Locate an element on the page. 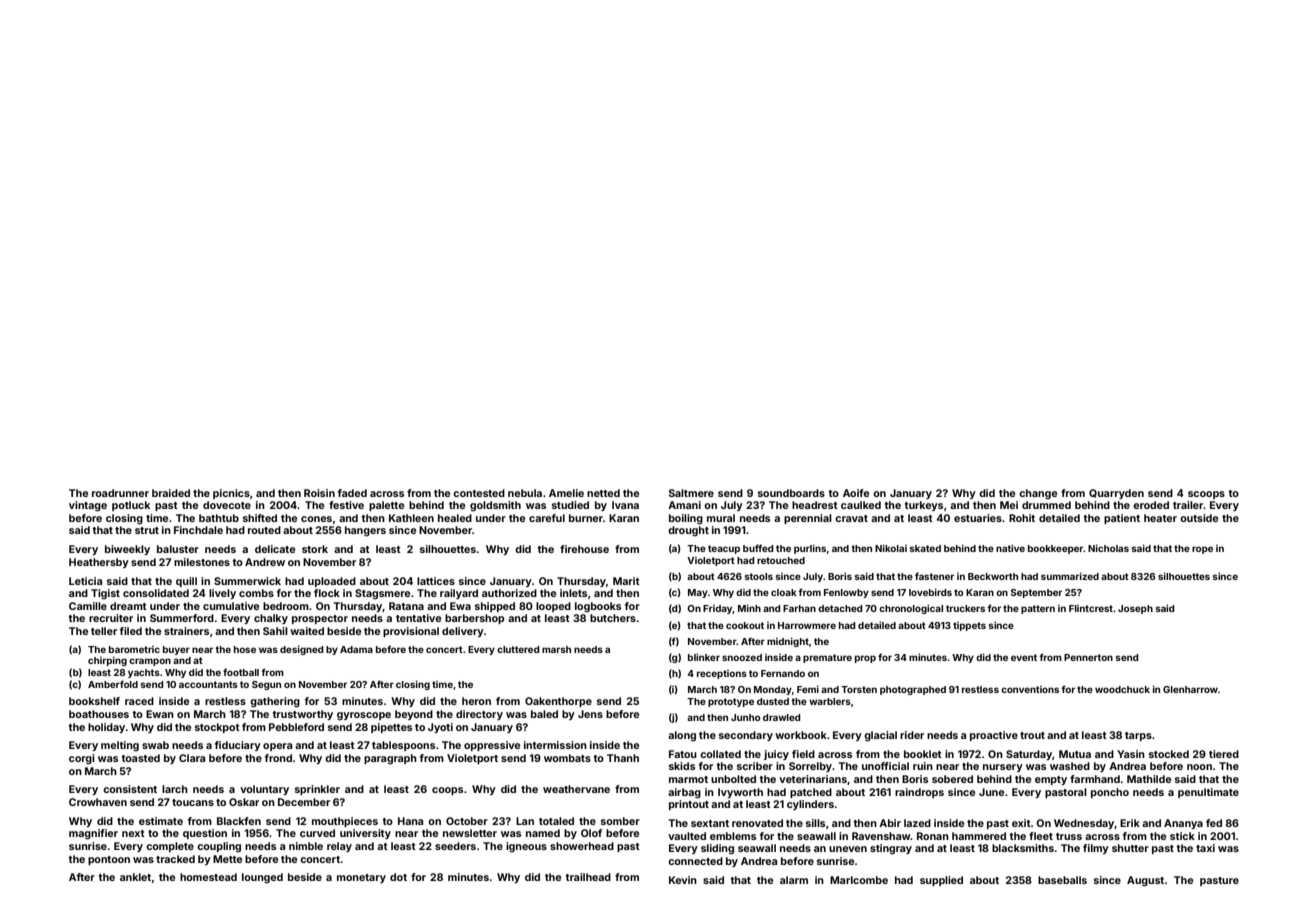  Aoife is located at coordinates (856, 493).
